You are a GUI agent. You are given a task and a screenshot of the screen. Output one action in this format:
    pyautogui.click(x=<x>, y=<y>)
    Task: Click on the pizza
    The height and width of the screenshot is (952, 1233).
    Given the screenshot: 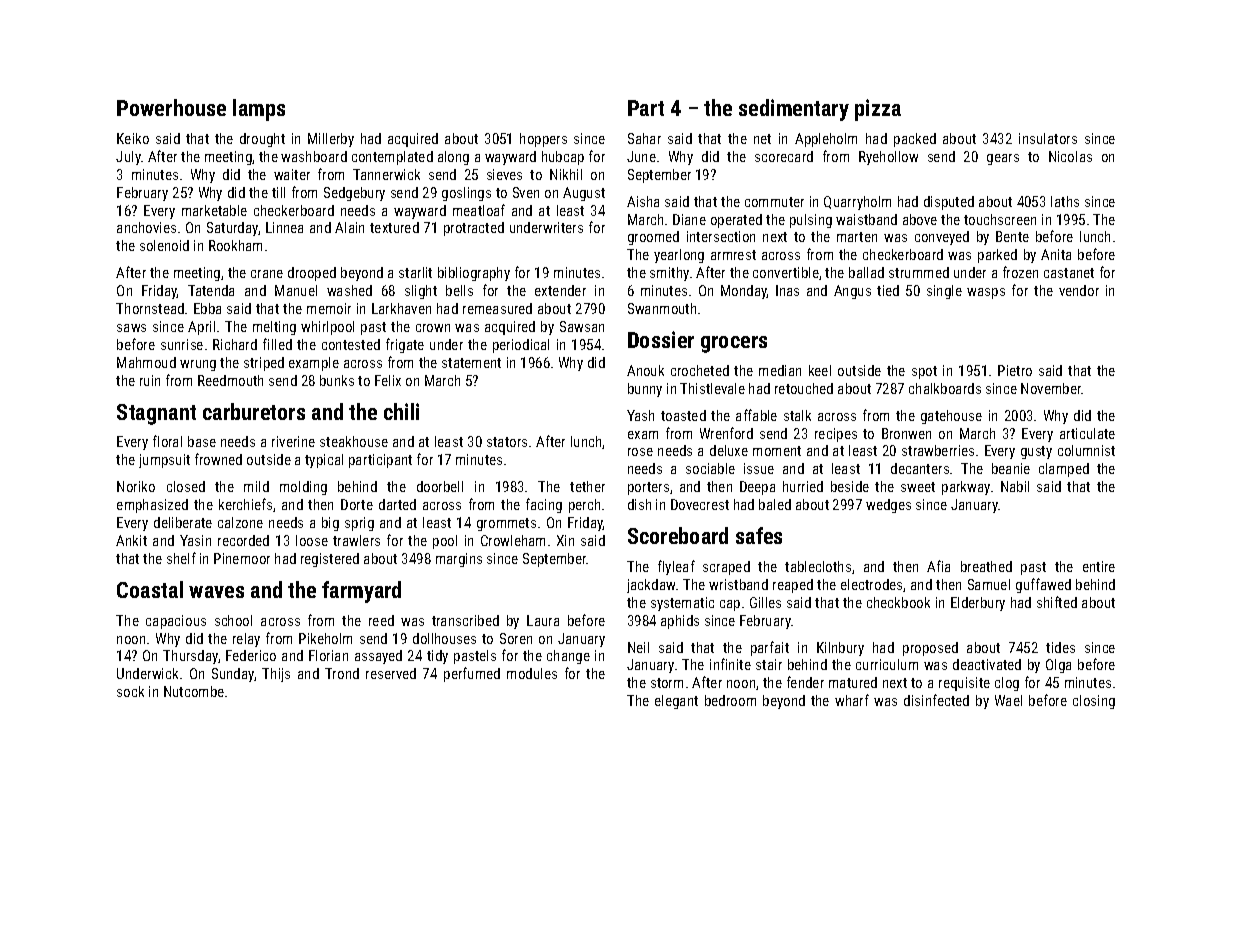 What is the action you would take?
    pyautogui.click(x=878, y=110)
